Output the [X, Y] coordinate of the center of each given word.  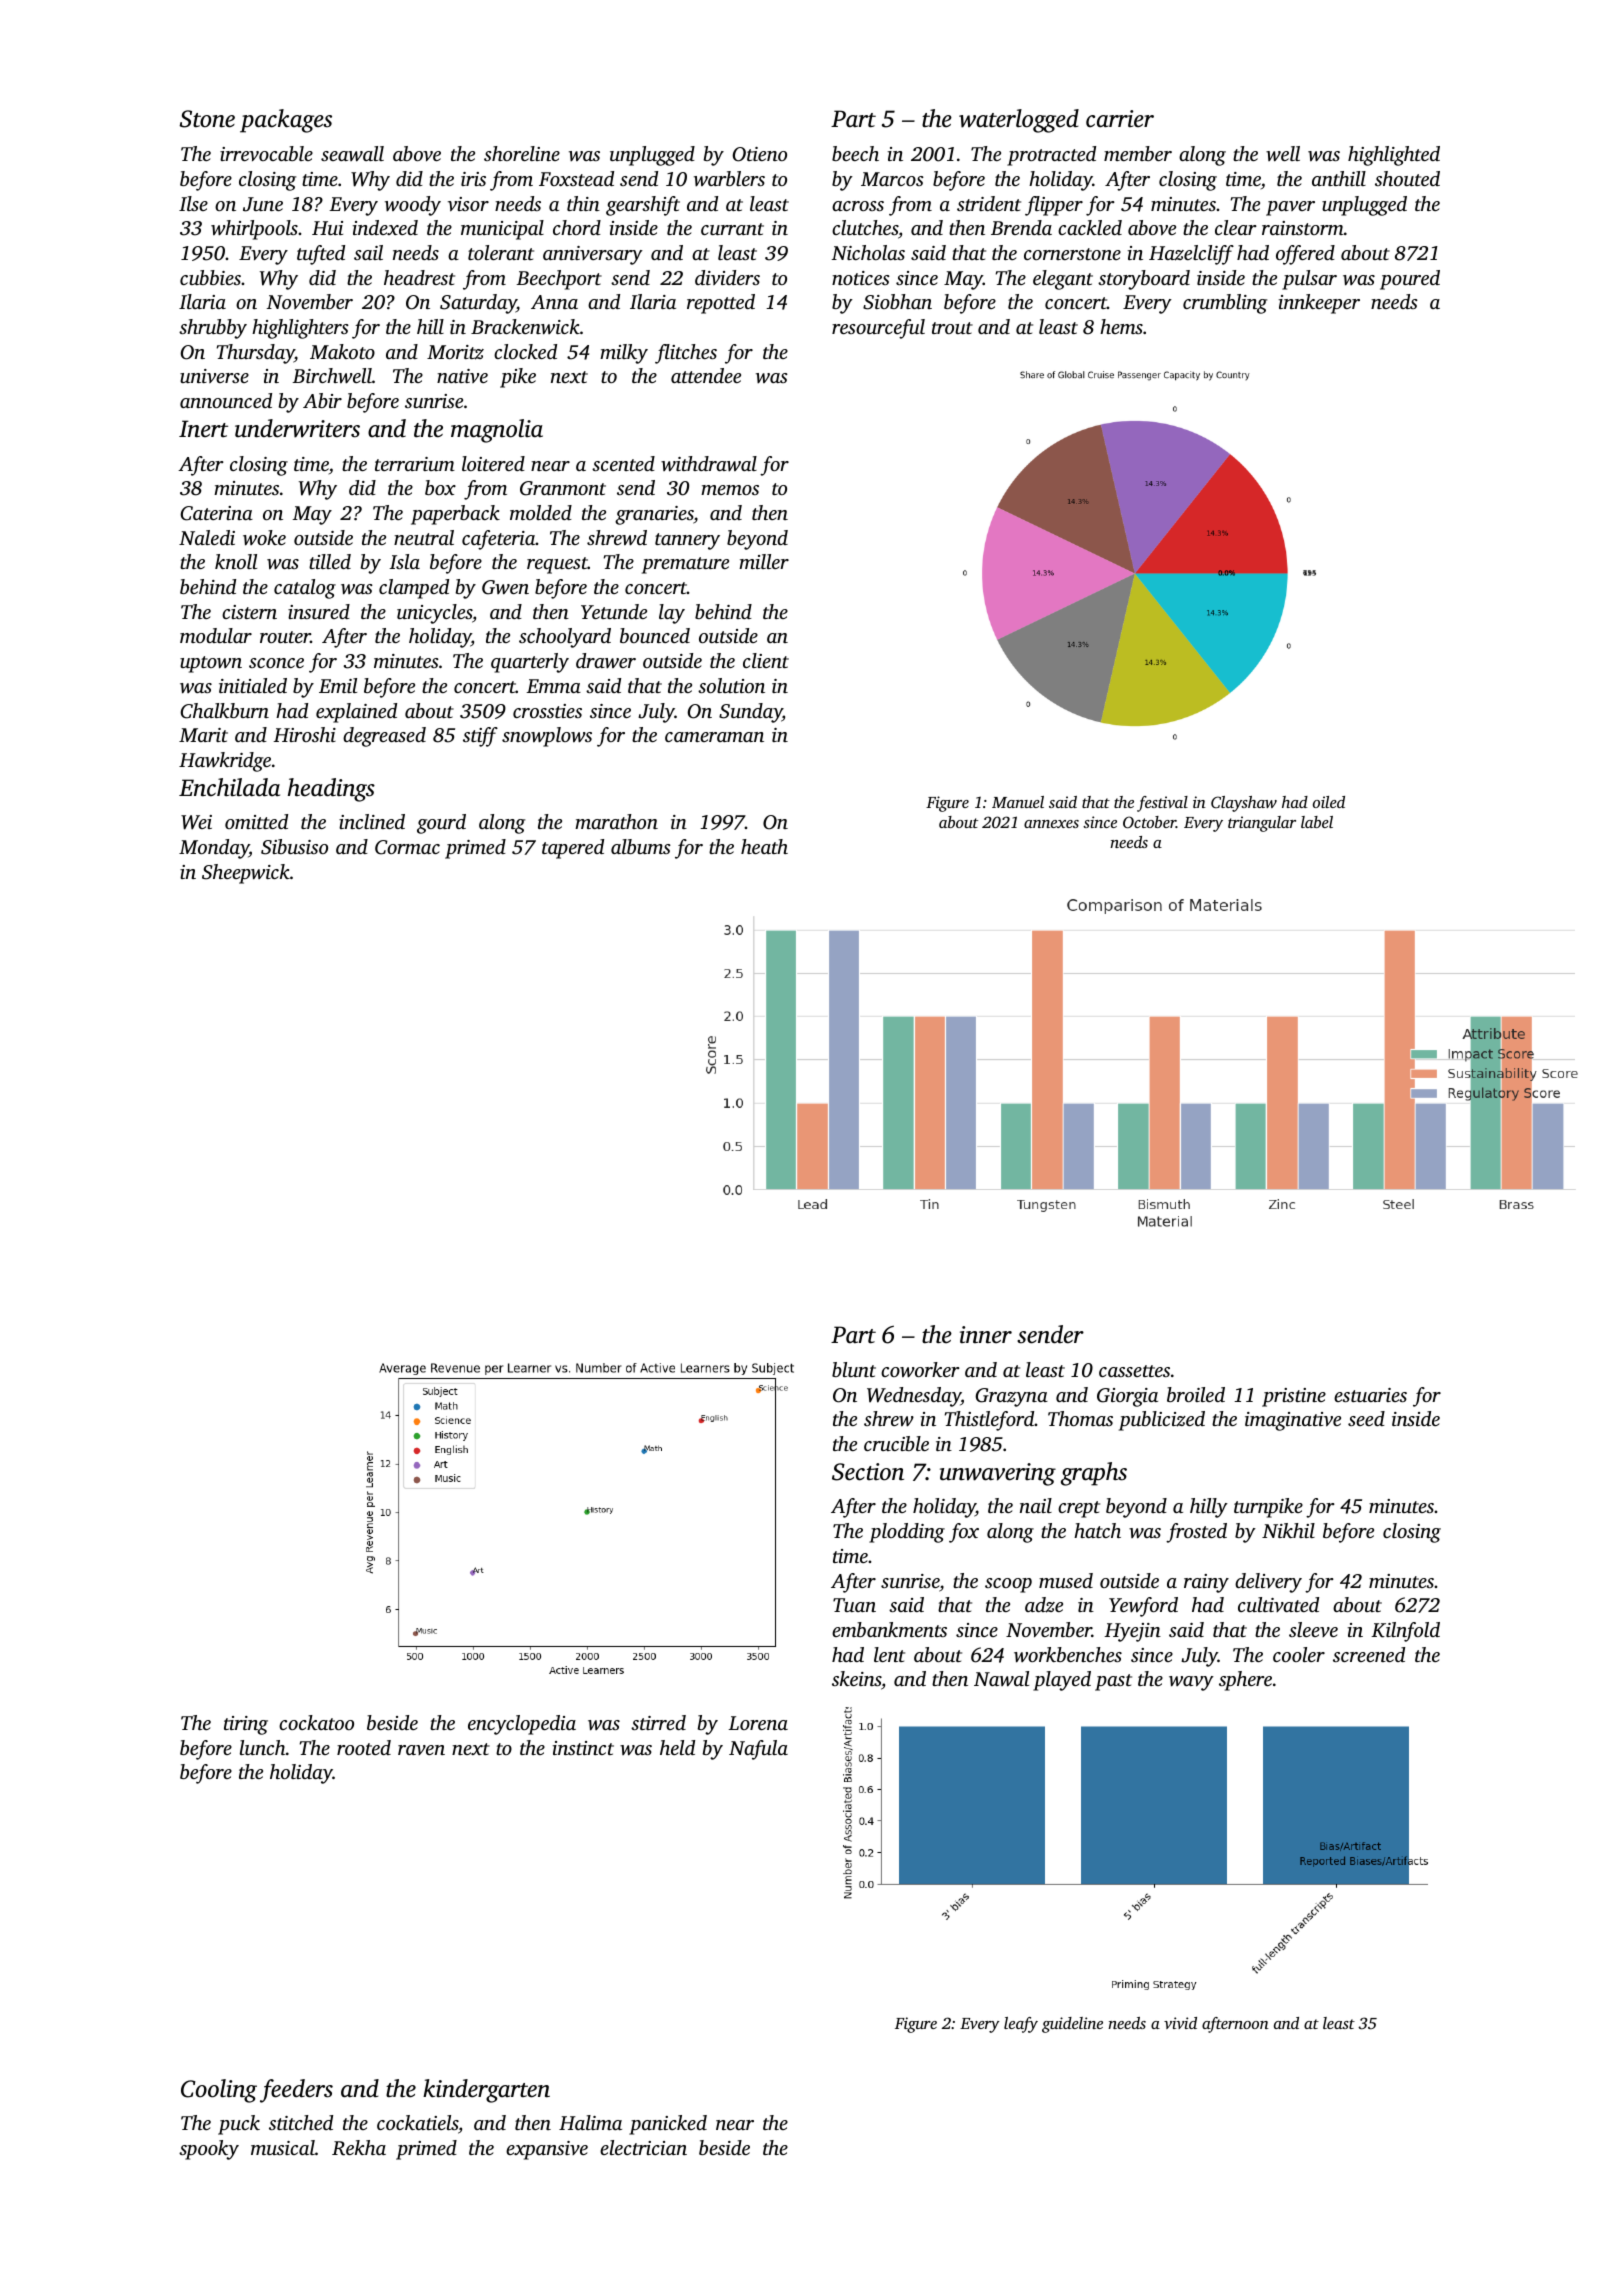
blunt [854, 1369]
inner [986, 1335]
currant [732, 229]
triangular [1262, 824]
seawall [352, 154]
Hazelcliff [1191, 255]
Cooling [219, 2091]
